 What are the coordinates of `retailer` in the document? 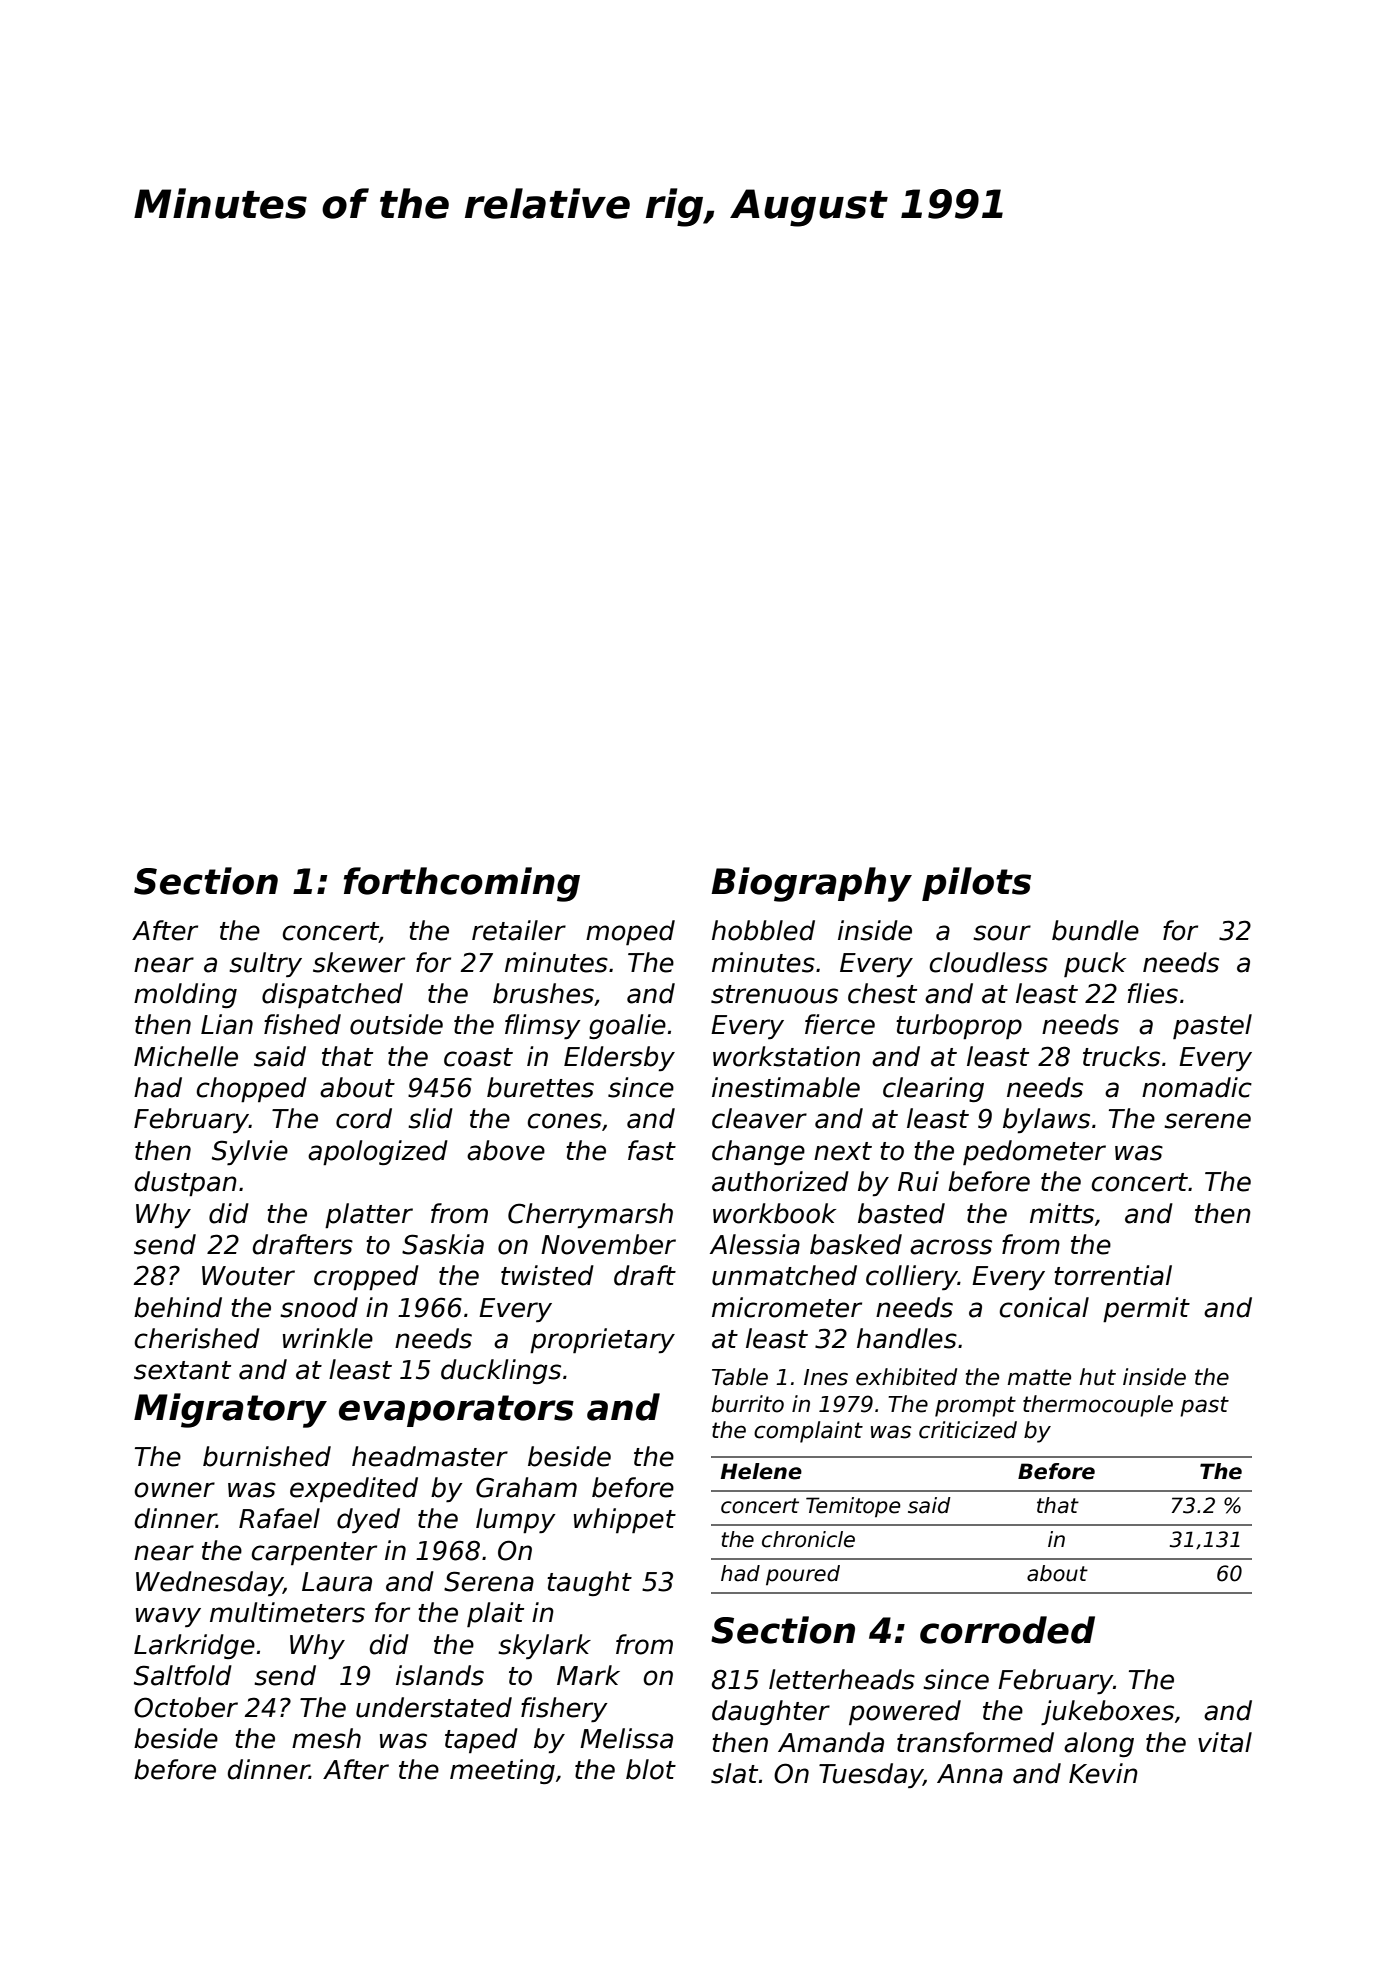 It's located at (519, 930).
